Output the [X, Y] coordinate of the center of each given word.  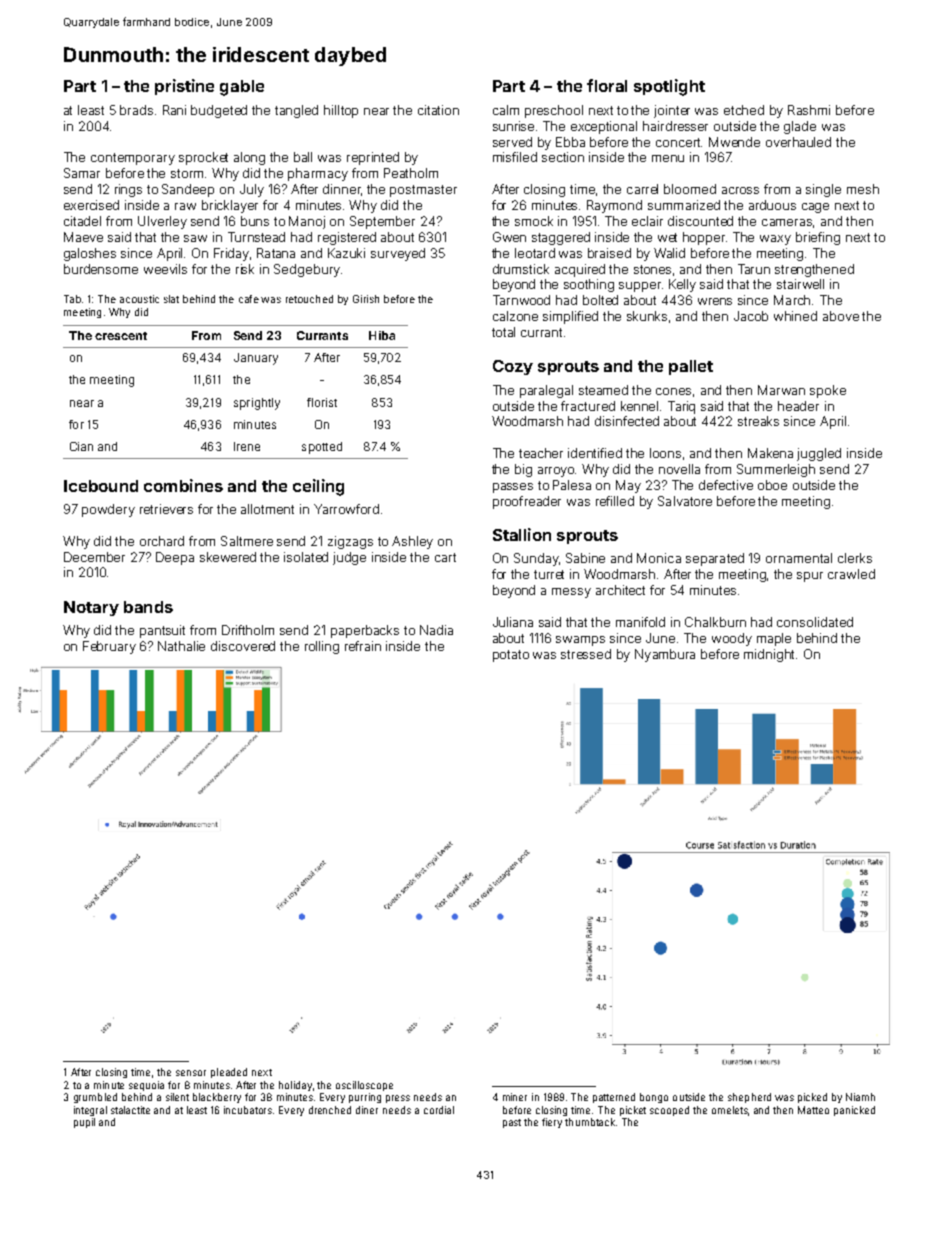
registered [347, 238]
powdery [108, 510]
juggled [819, 454]
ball [303, 157]
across [740, 190]
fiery [552, 1123]
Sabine [585, 558]
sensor [191, 1073]
